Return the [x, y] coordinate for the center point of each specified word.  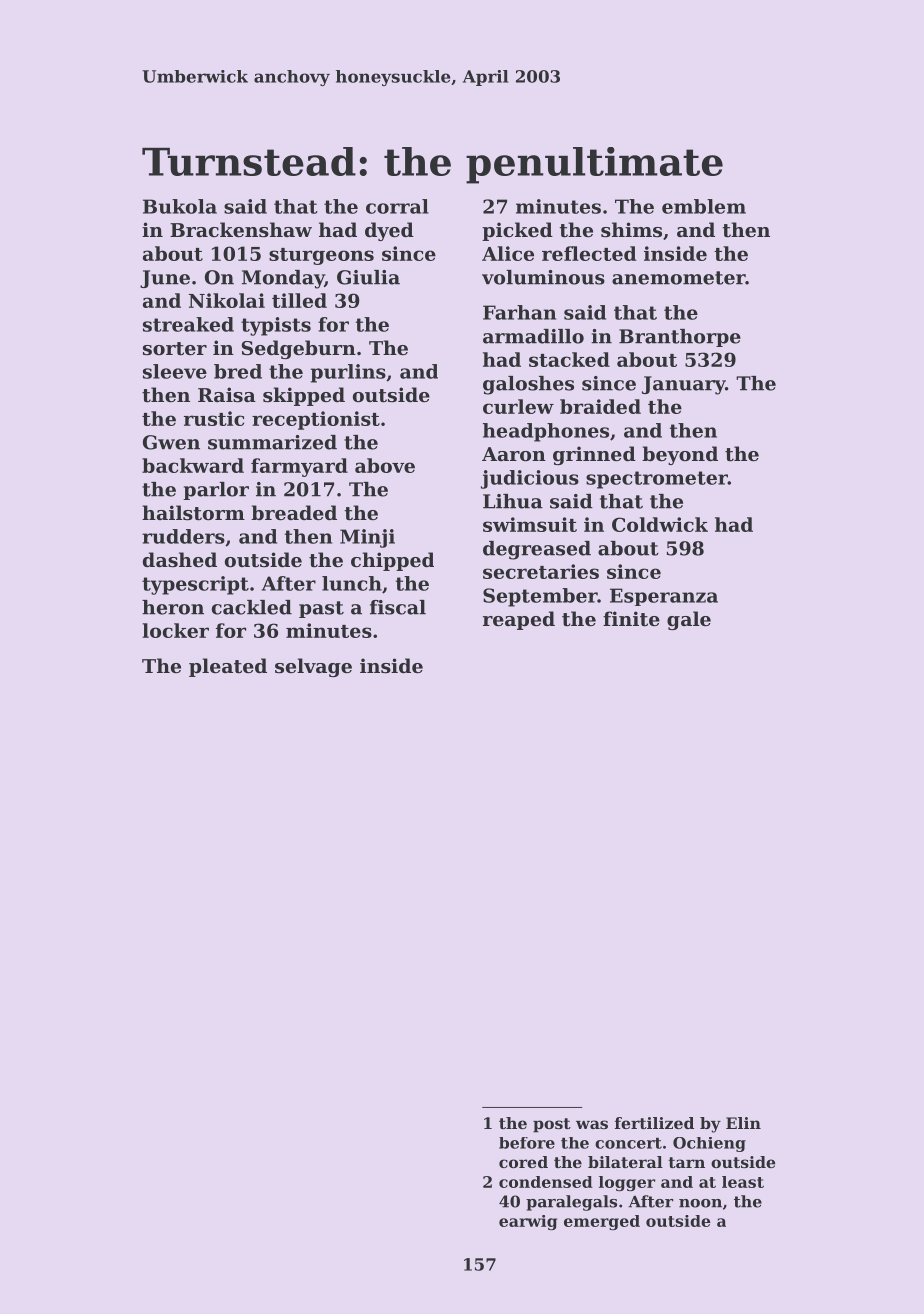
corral [397, 206]
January [683, 385]
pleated [228, 667]
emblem [704, 206]
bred [238, 371]
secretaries [541, 571]
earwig [528, 1222]
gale [689, 620]
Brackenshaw [241, 230]
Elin [743, 1123]
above [385, 465]
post [552, 1125]
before [527, 1143]
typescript [195, 585]
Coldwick [660, 524]
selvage [313, 667]
